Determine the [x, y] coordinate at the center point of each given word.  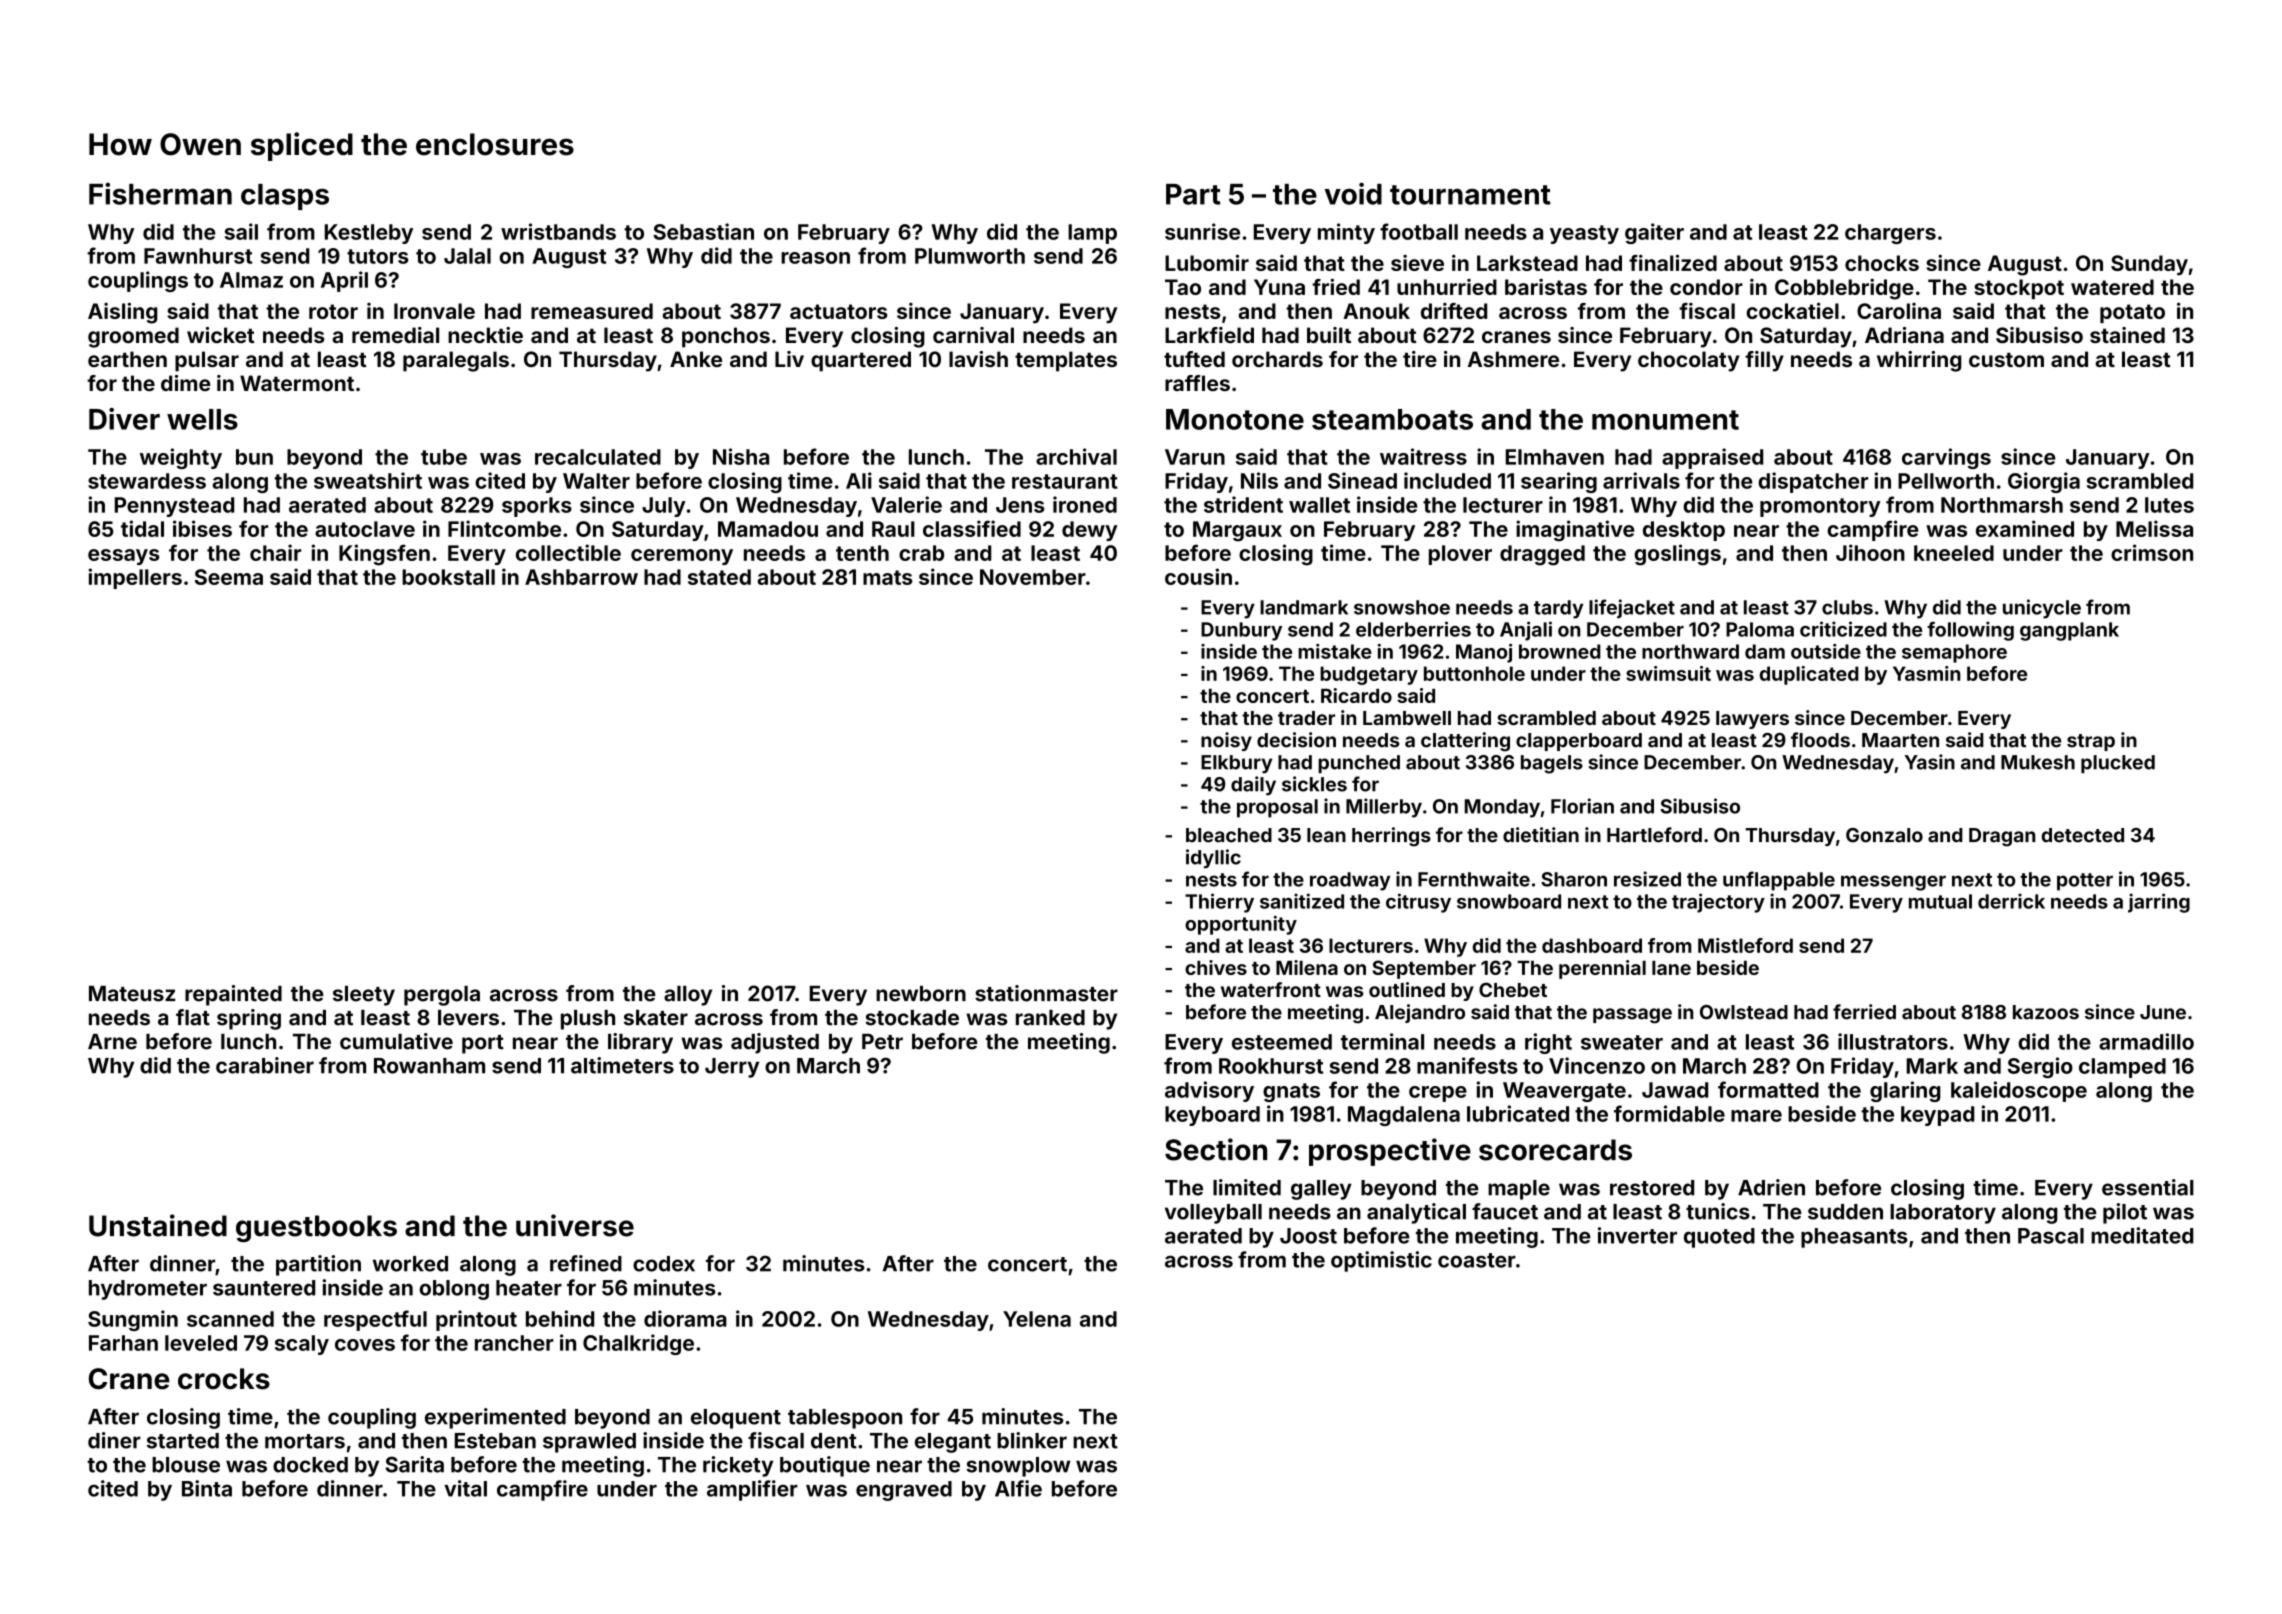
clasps [285, 197]
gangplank [2069, 631]
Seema [229, 577]
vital [465, 1488]
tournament [1470, 195]
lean [1326, 835]
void [1353, 193]
